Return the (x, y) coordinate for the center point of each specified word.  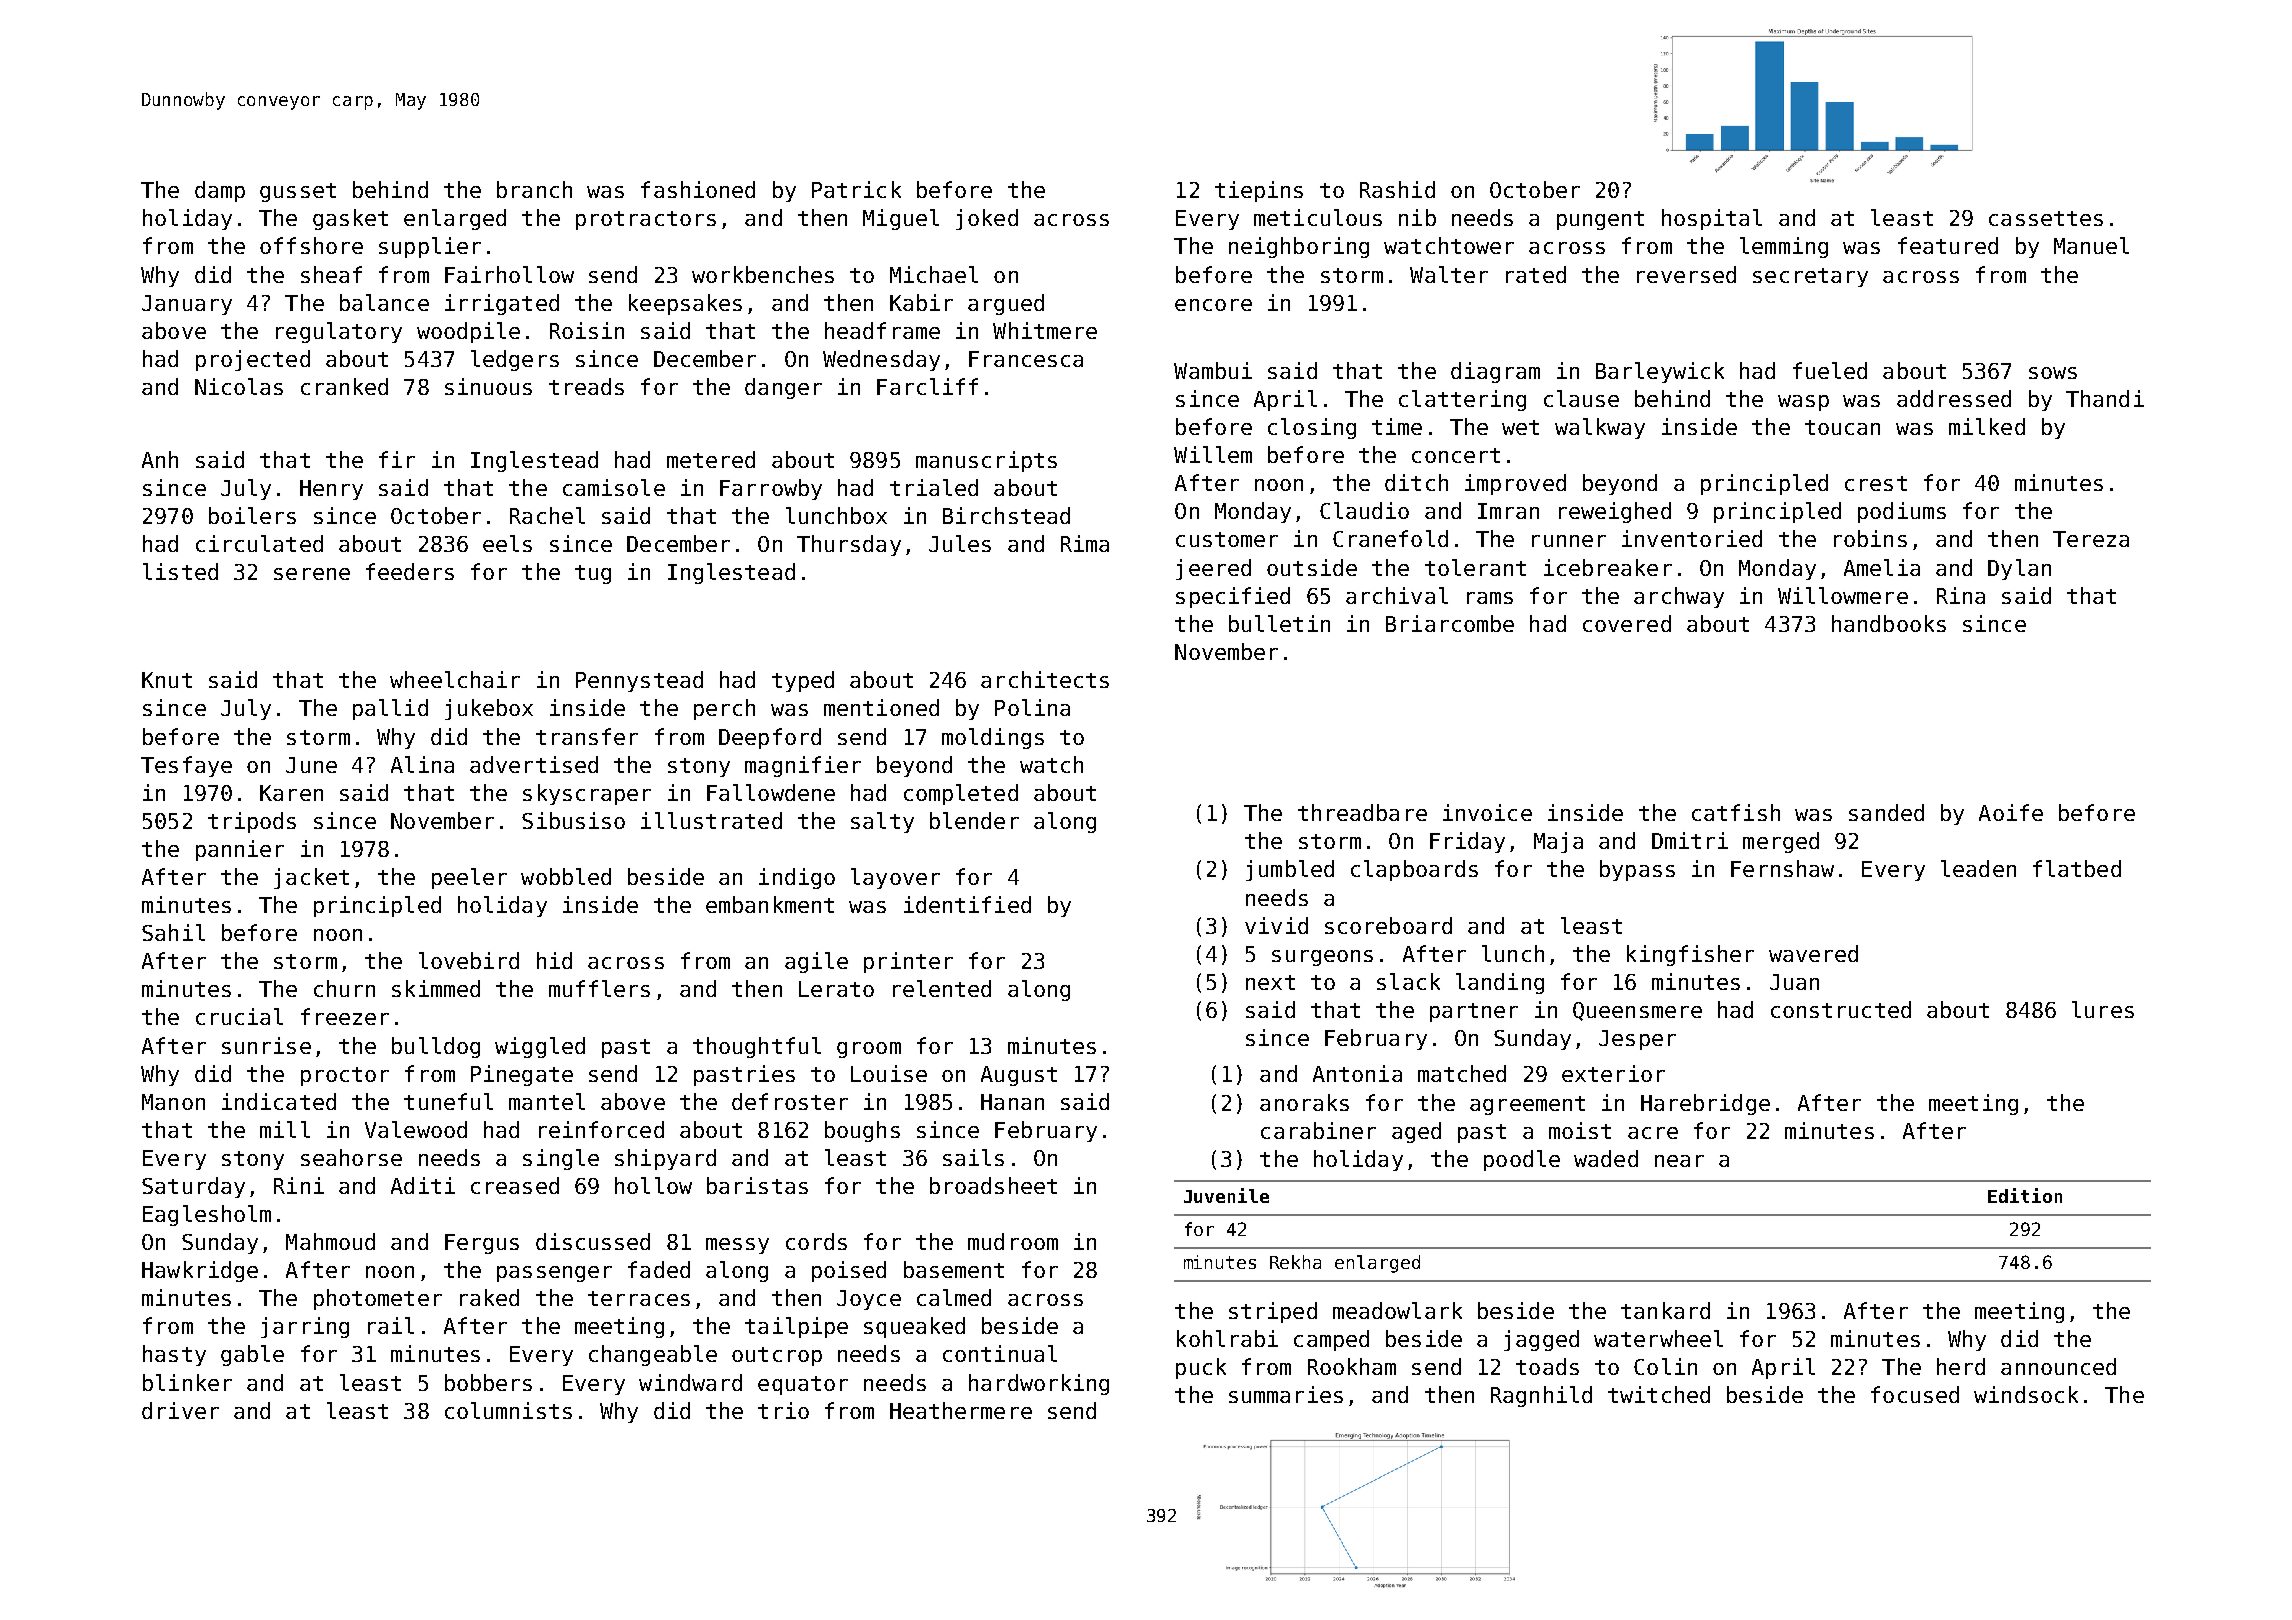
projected (253, 360)
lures (2103, 1009)
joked (987, 219)
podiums (1902, 512)
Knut (167, 680)
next (1270, 982)
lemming (1784, 247)
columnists (508, 1410)
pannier (240, 850)
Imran (1508, 511)
